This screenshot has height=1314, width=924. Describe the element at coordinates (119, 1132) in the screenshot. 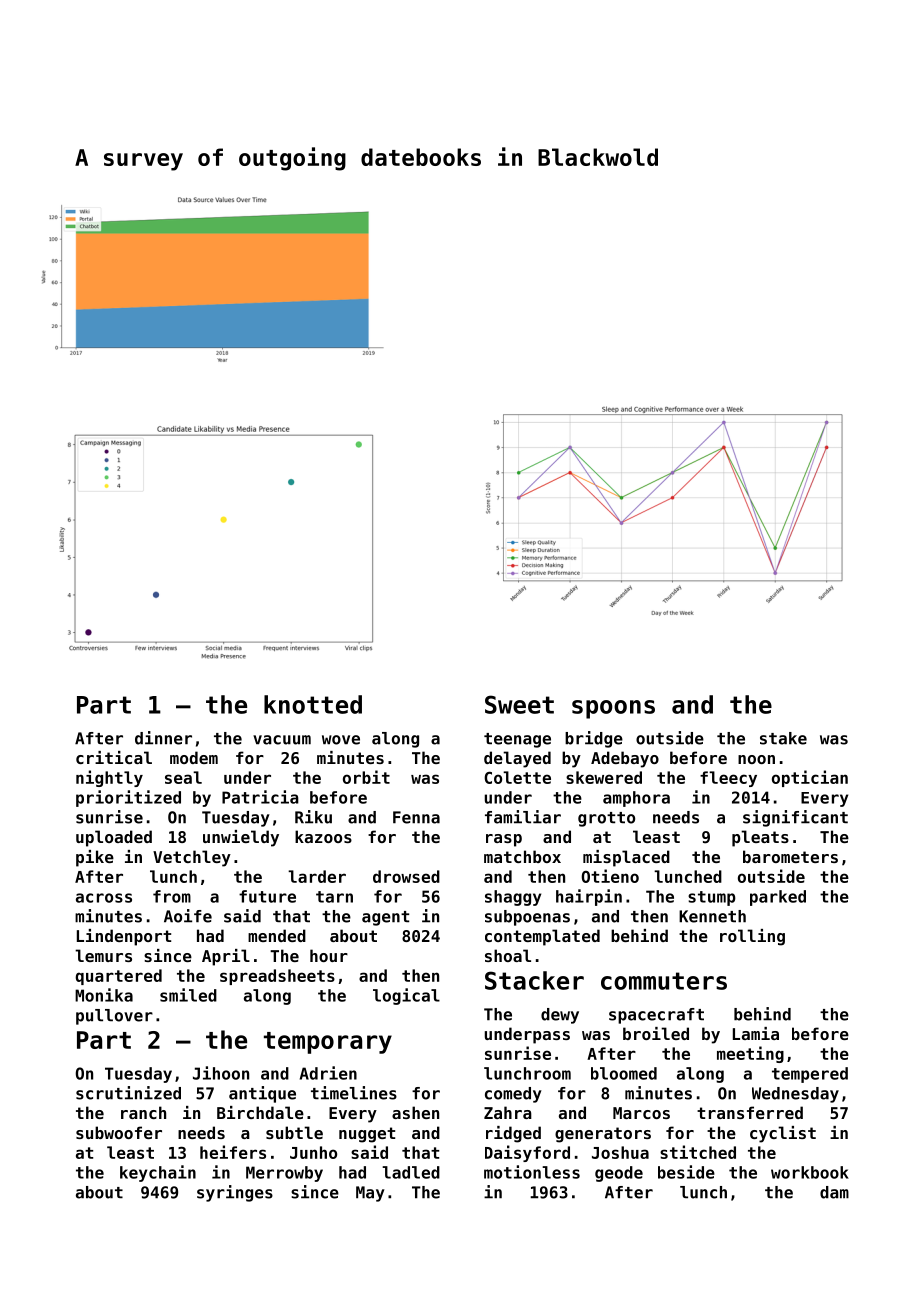

I see `subwoofer` at that location.
